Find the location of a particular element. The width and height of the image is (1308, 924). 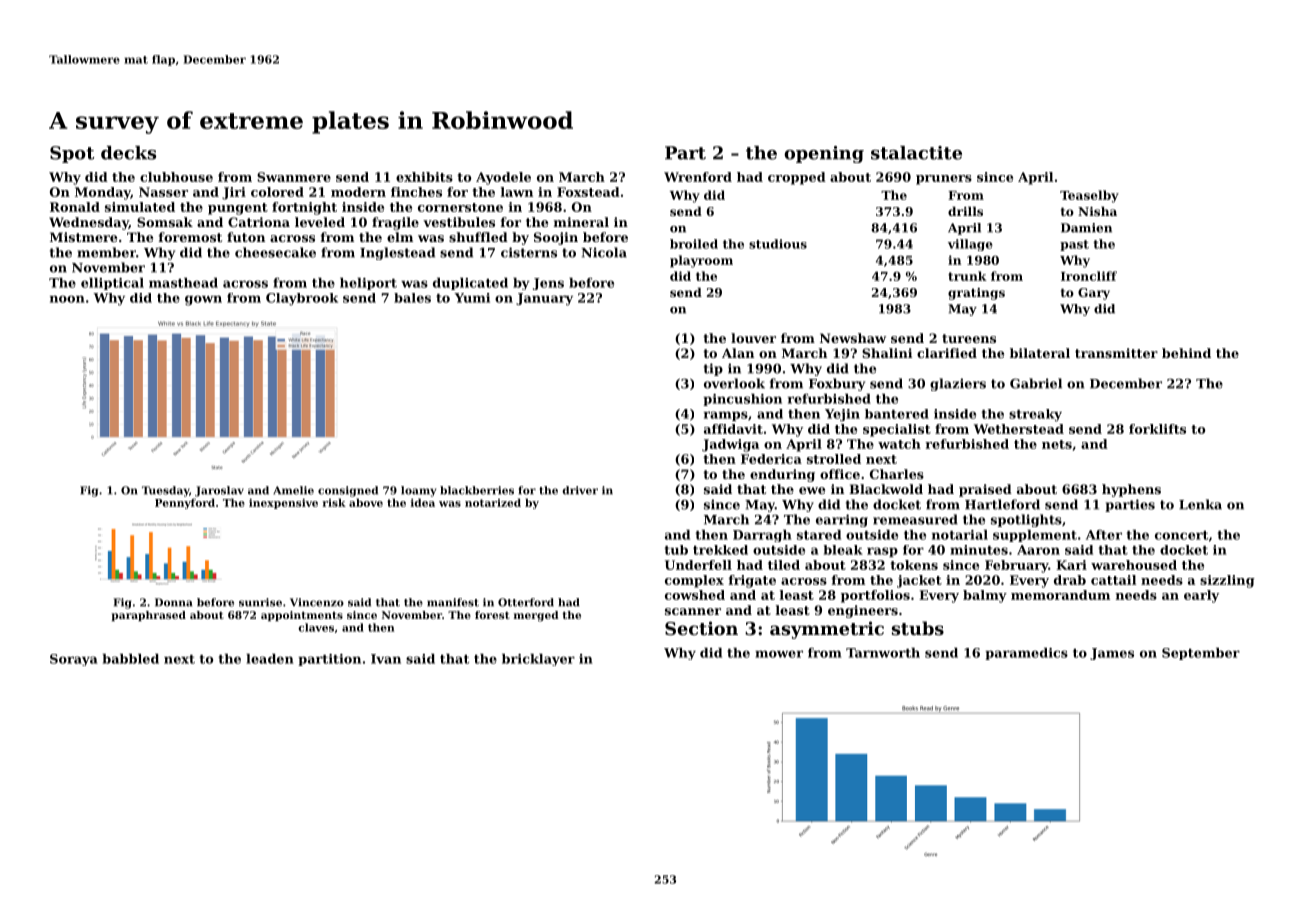

bricklayer is located at coordinates (538, 660).
